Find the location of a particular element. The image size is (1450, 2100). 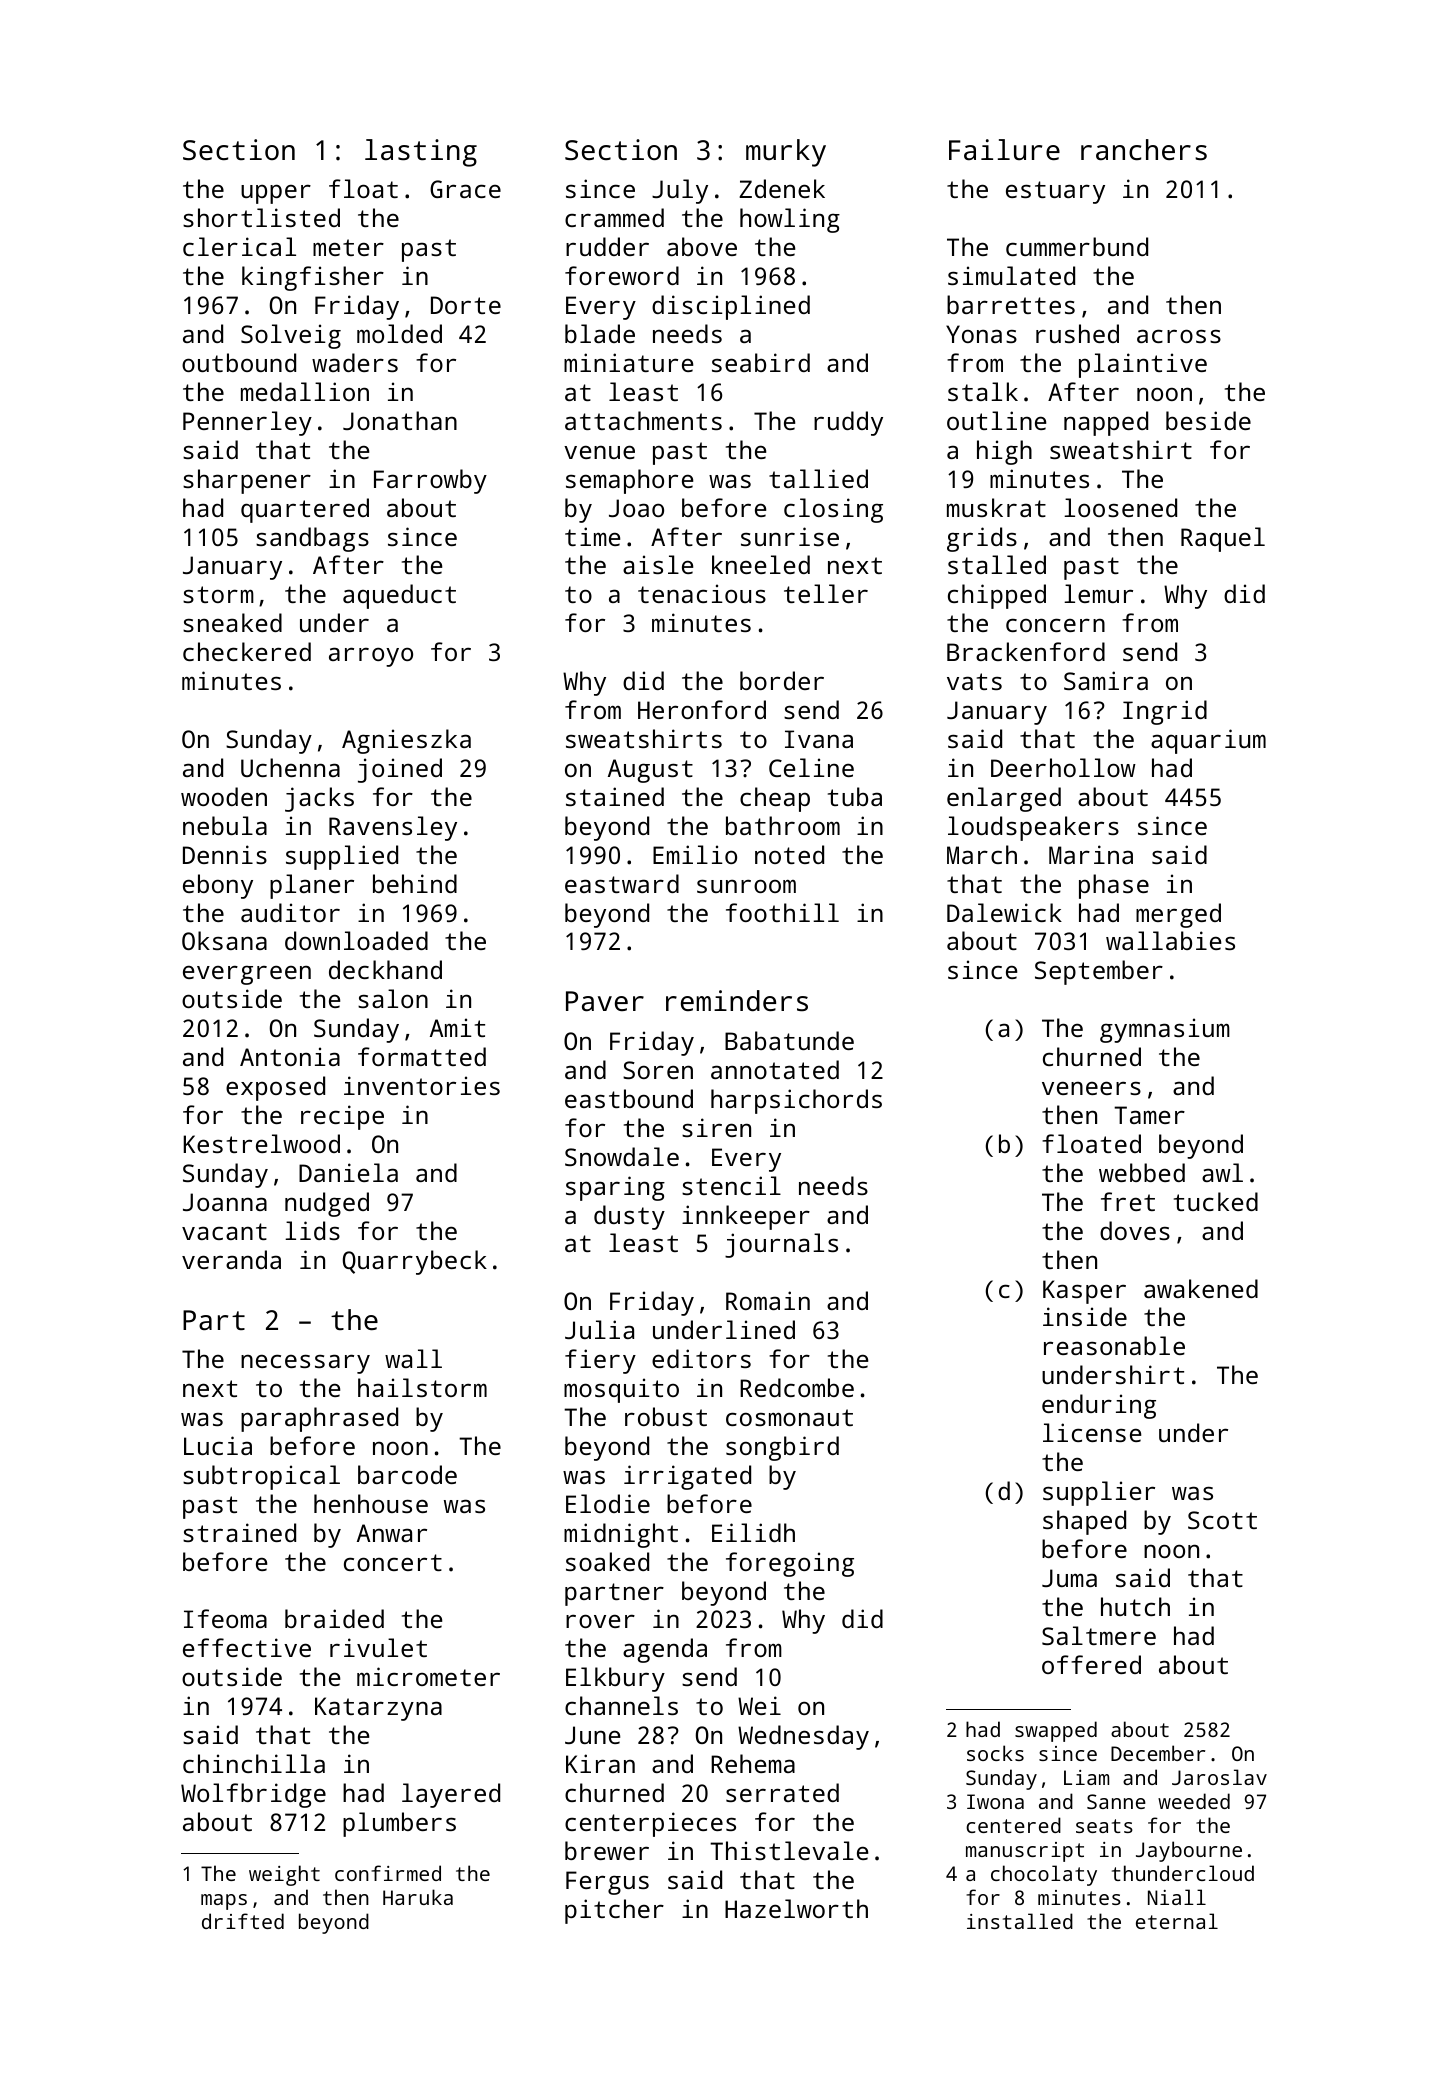

Kiran is located at coordinates (600, 1763).
